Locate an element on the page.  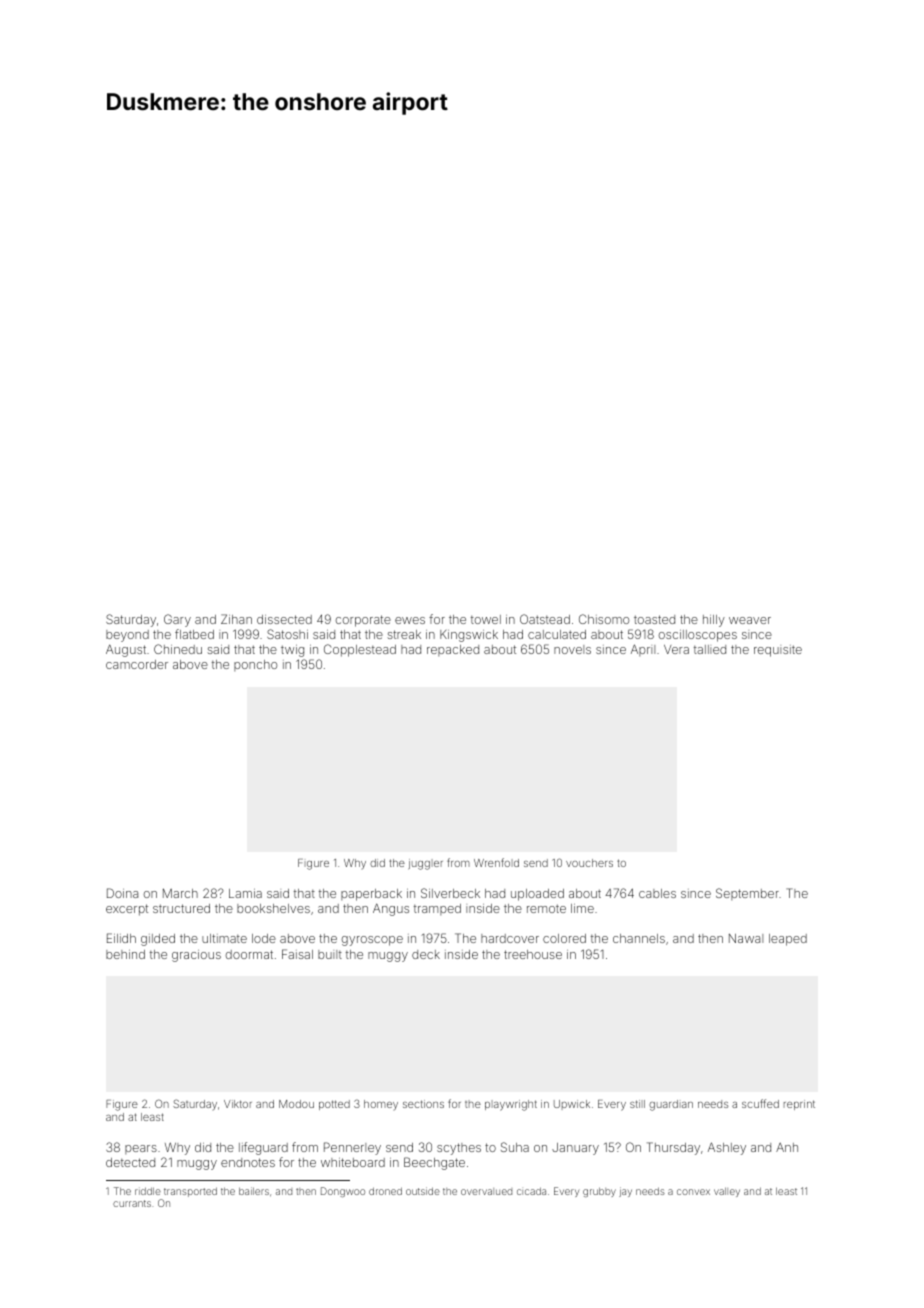
April is located at coordinates (643, 650).
